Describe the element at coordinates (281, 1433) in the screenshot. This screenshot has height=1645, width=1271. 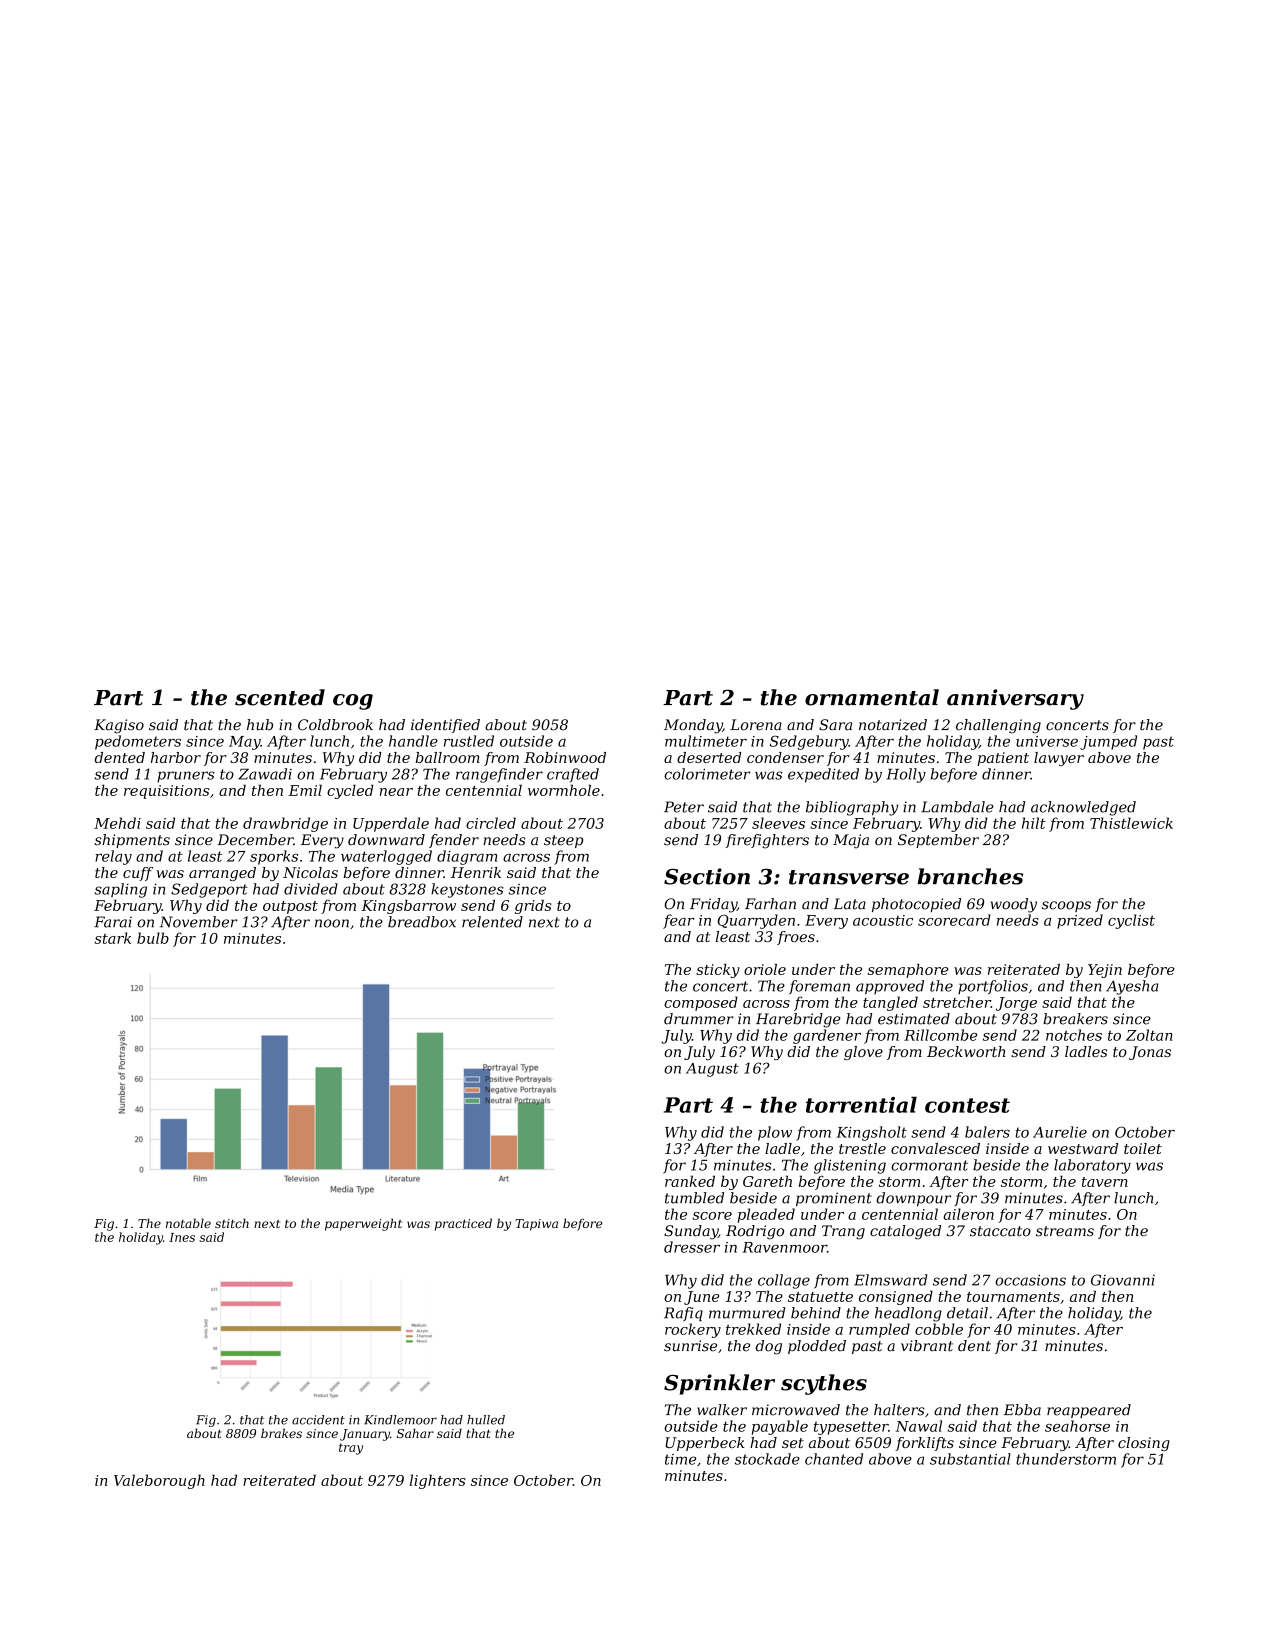
I see `brakes` at that location.
